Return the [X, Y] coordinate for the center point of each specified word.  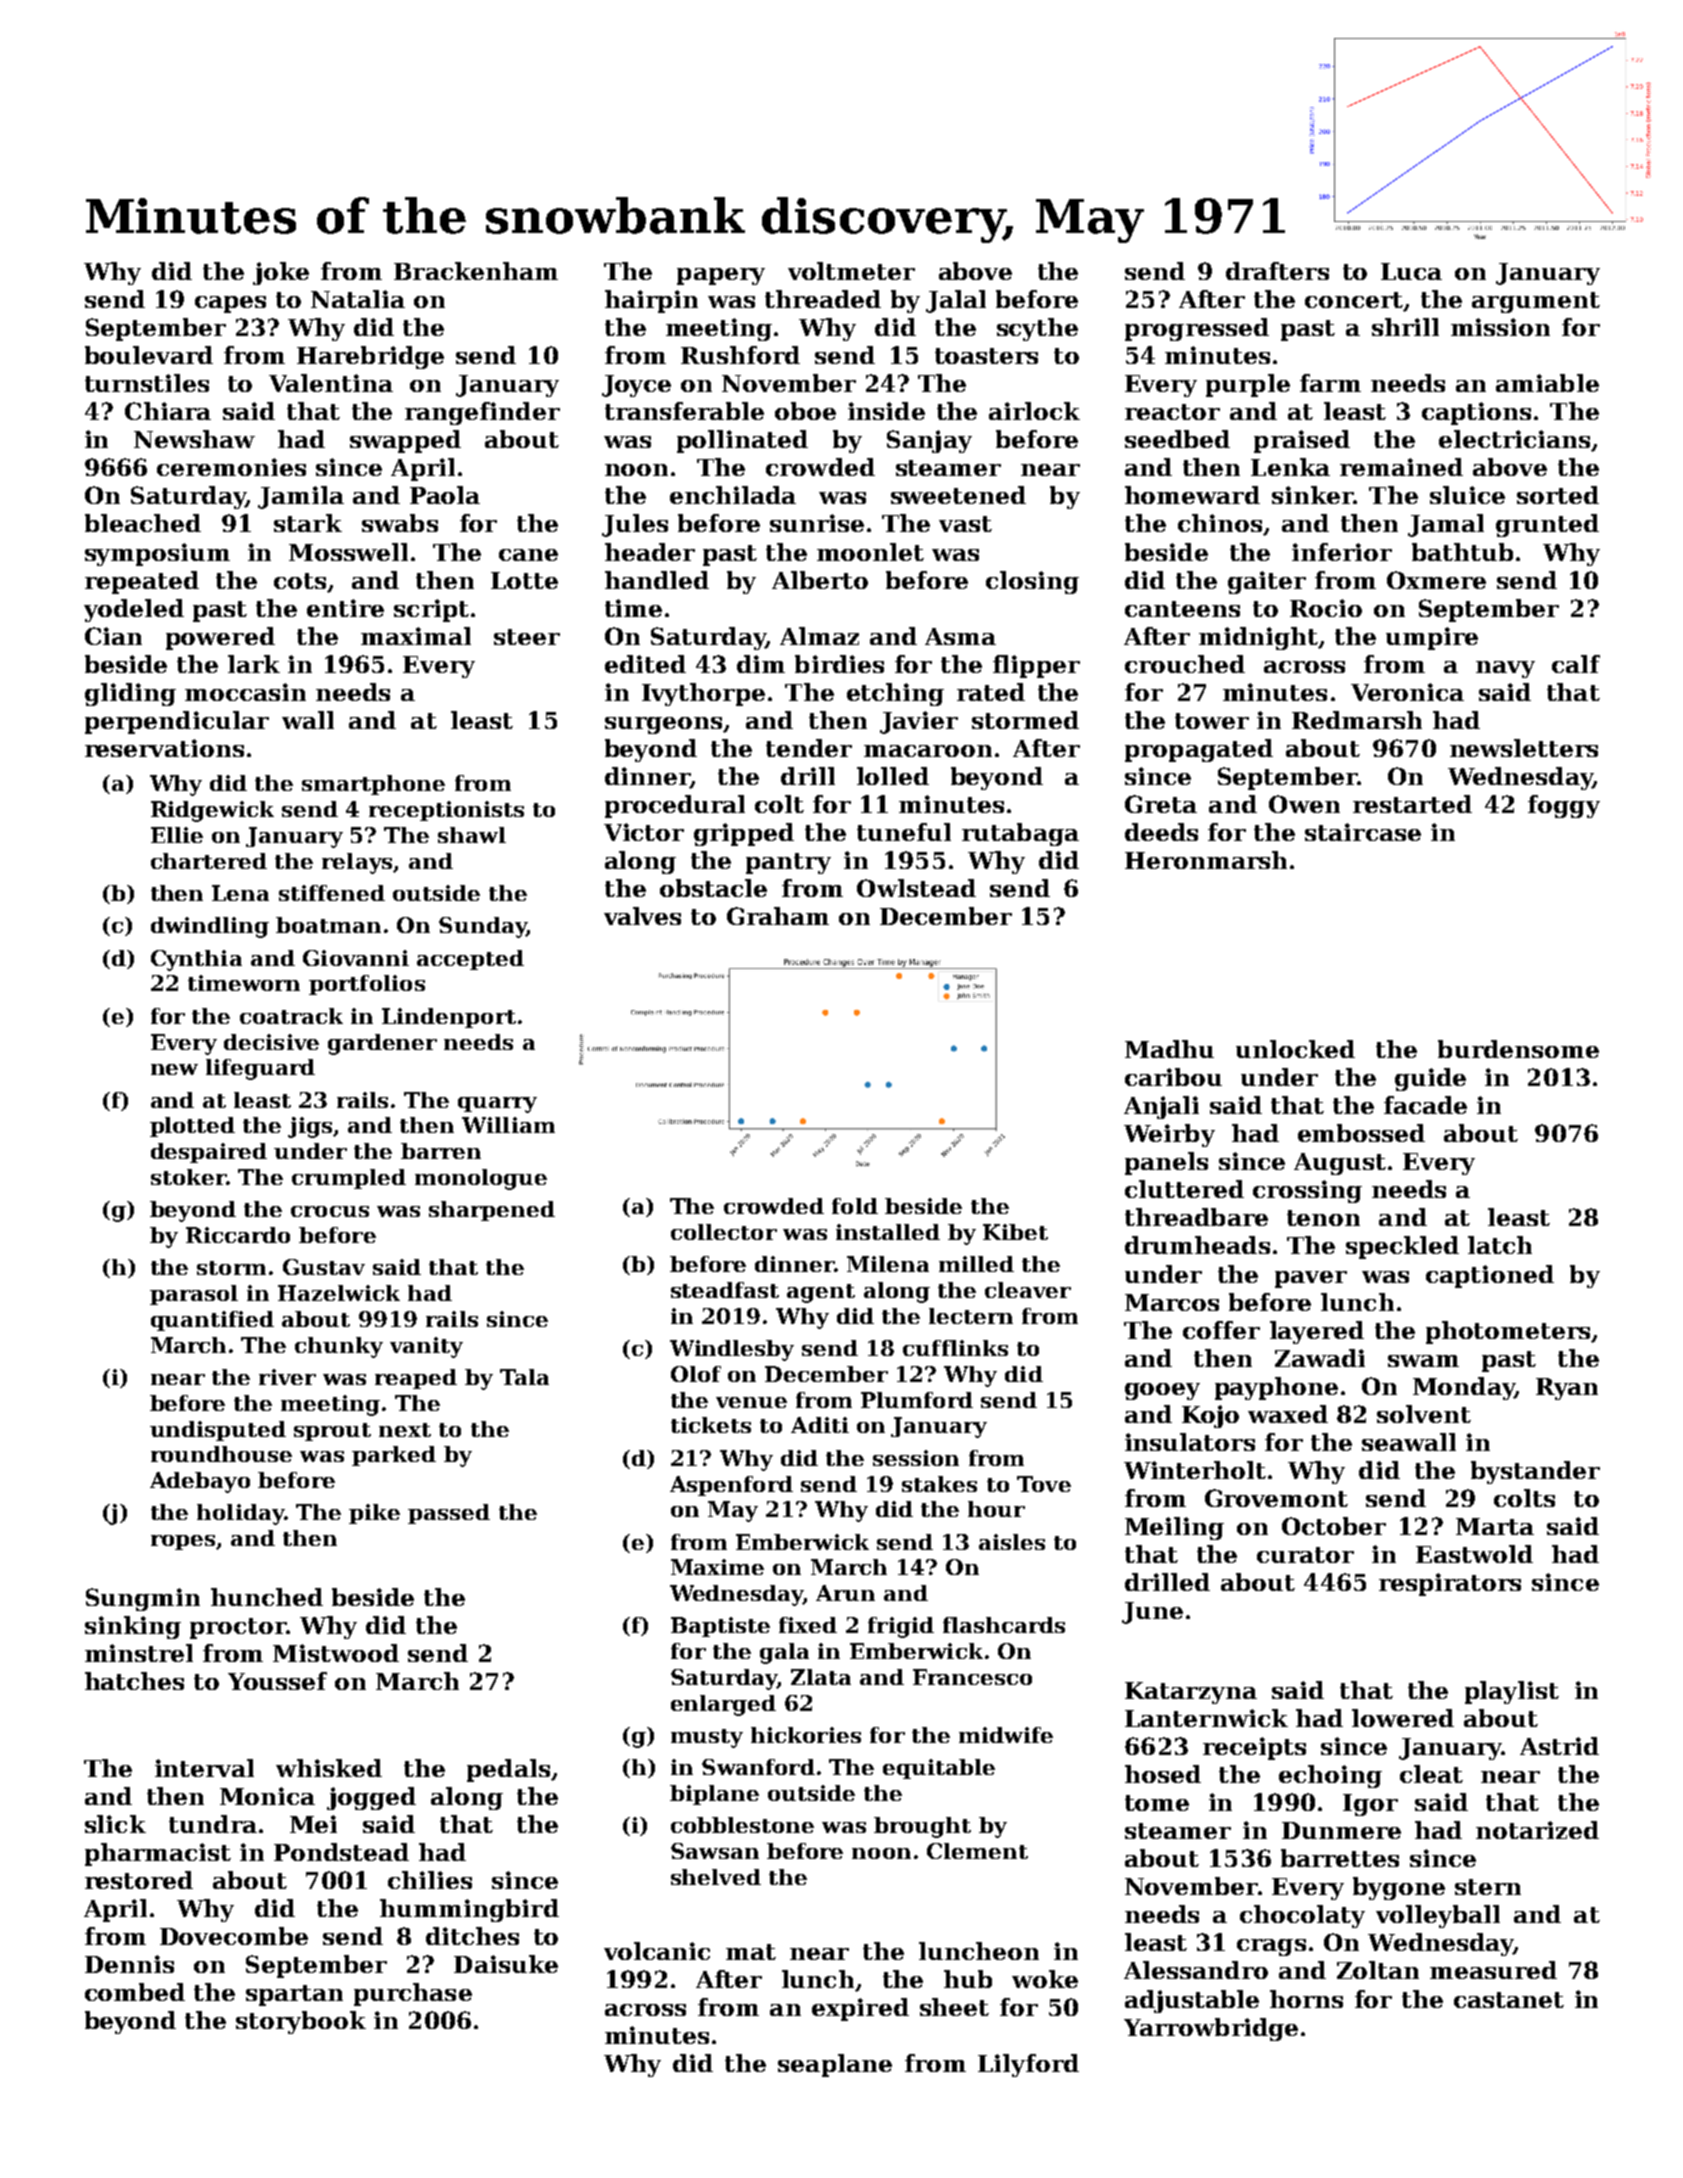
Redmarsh [1357, 720]
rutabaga [1020, 834]
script [431, 610]
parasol [194, 1295]
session [916, 1458]
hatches [134, 1681]
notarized [1537, 1830]
